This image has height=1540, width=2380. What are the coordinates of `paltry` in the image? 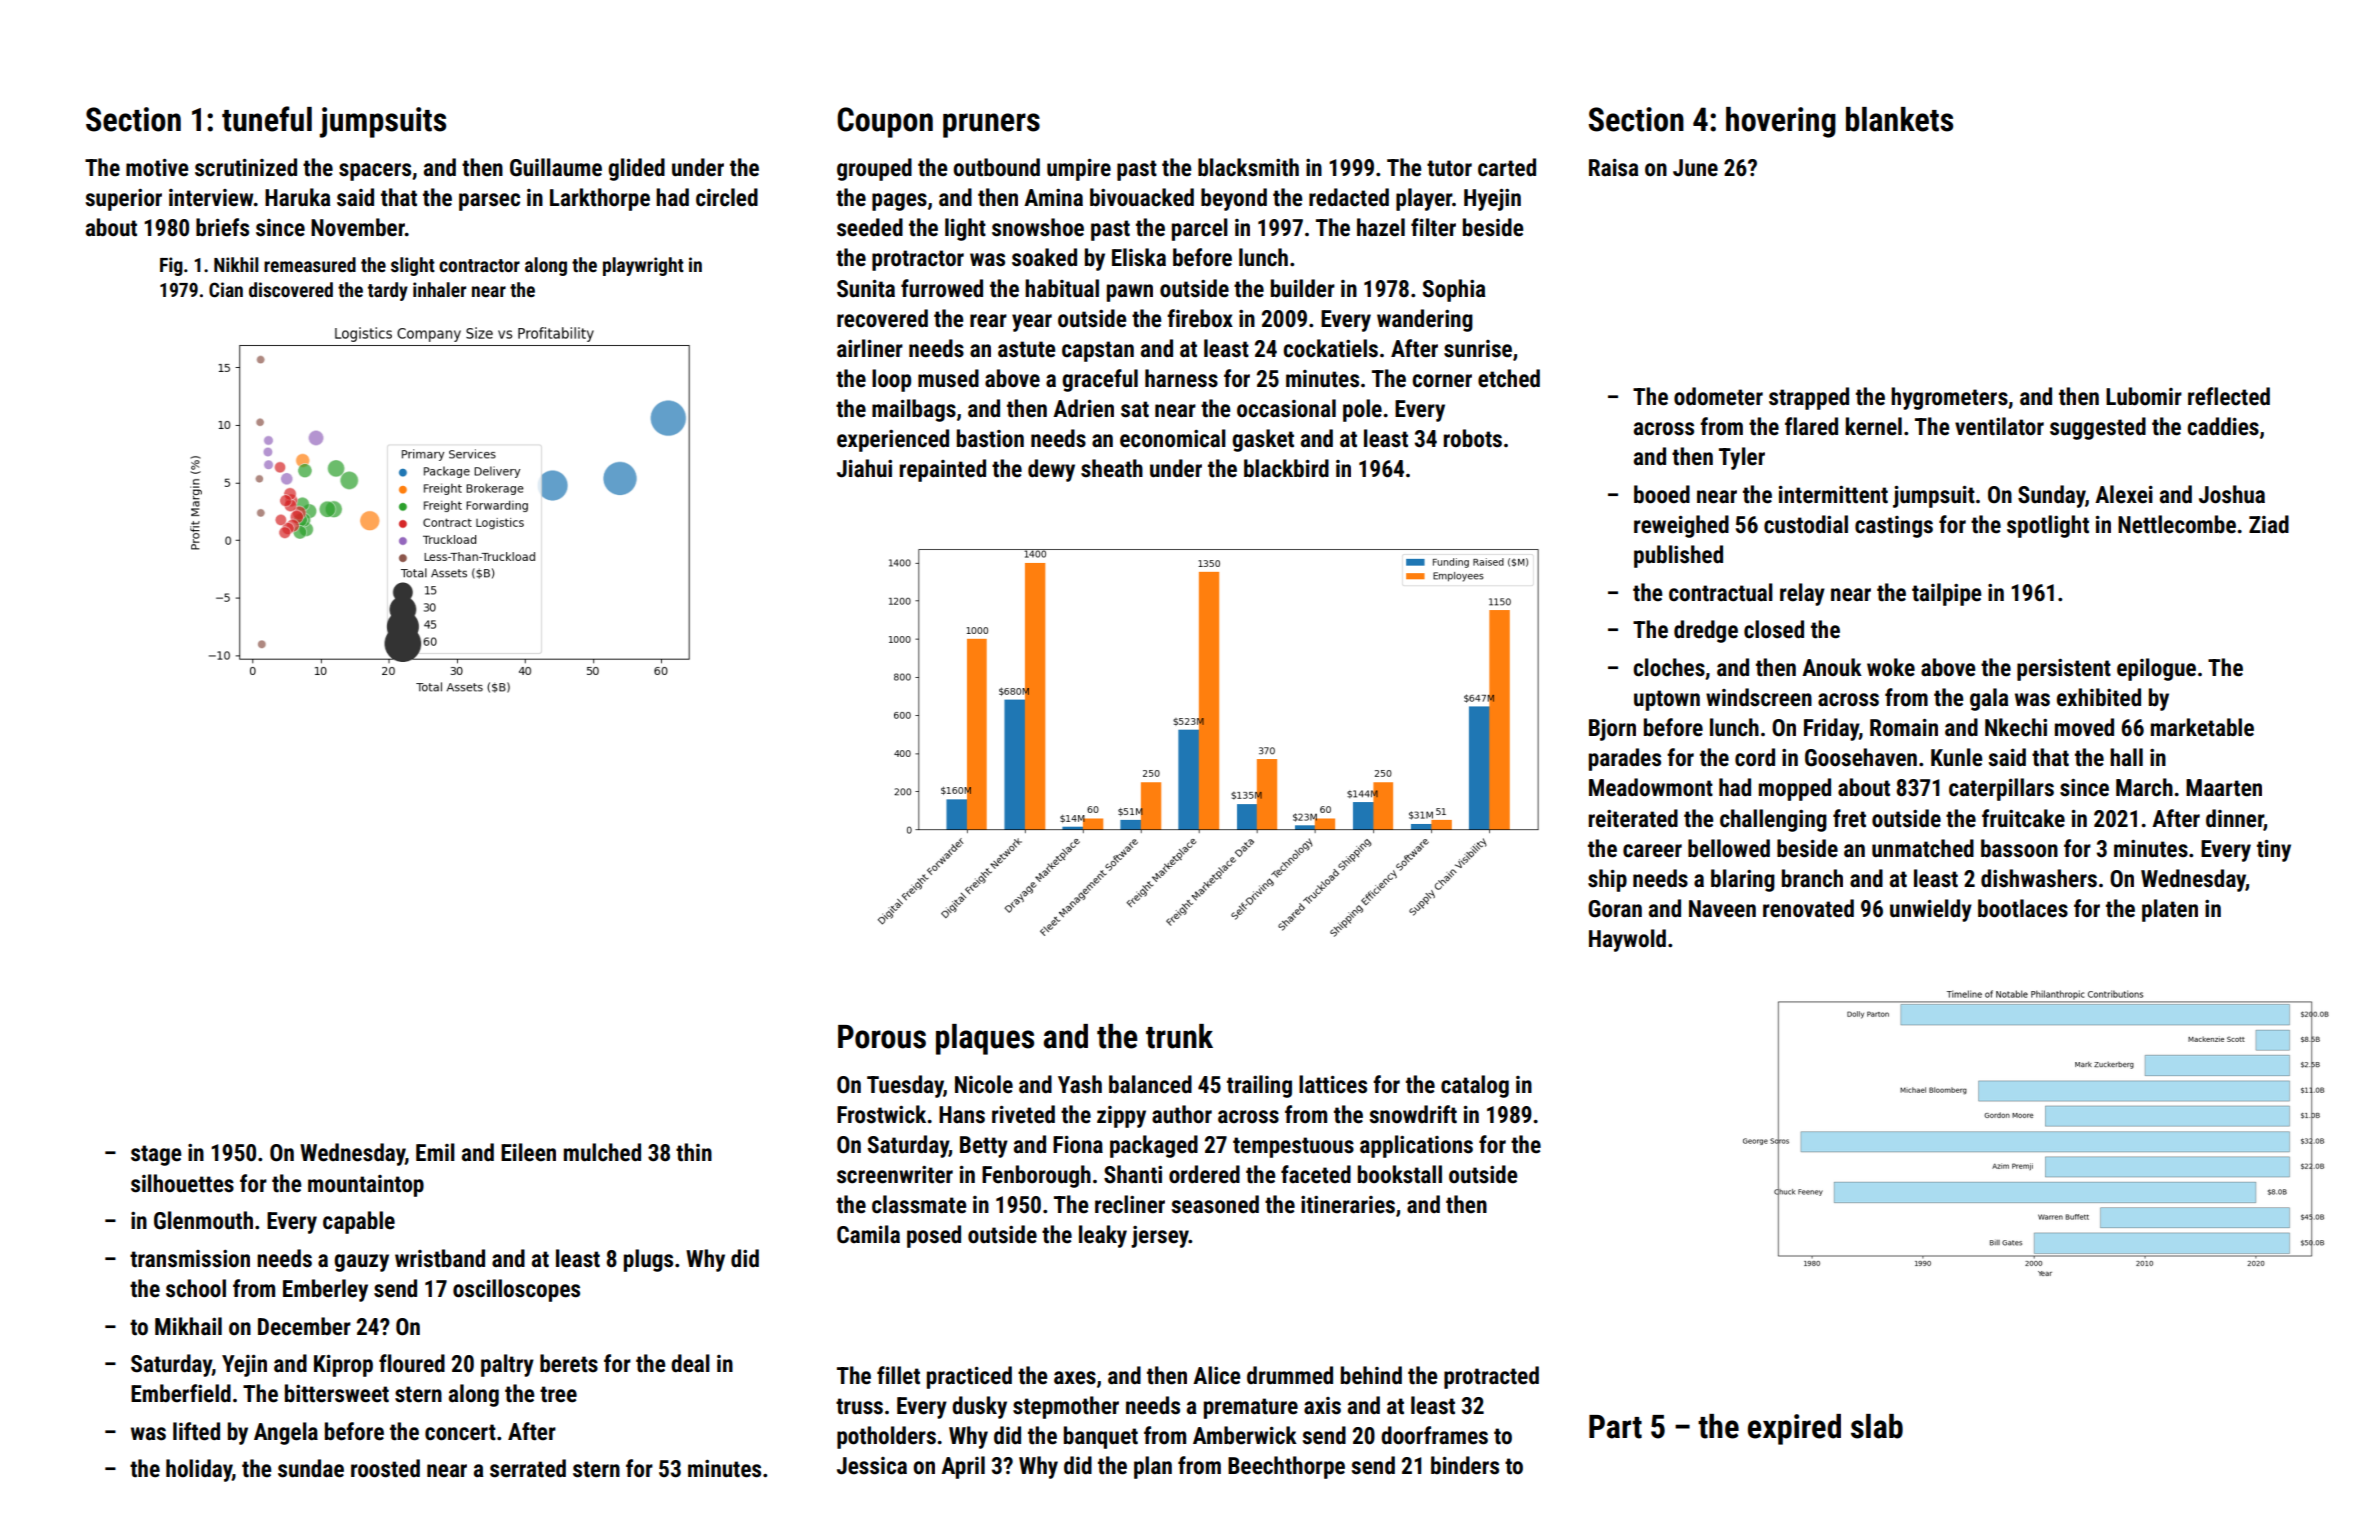 It's located at (507, 1365).
